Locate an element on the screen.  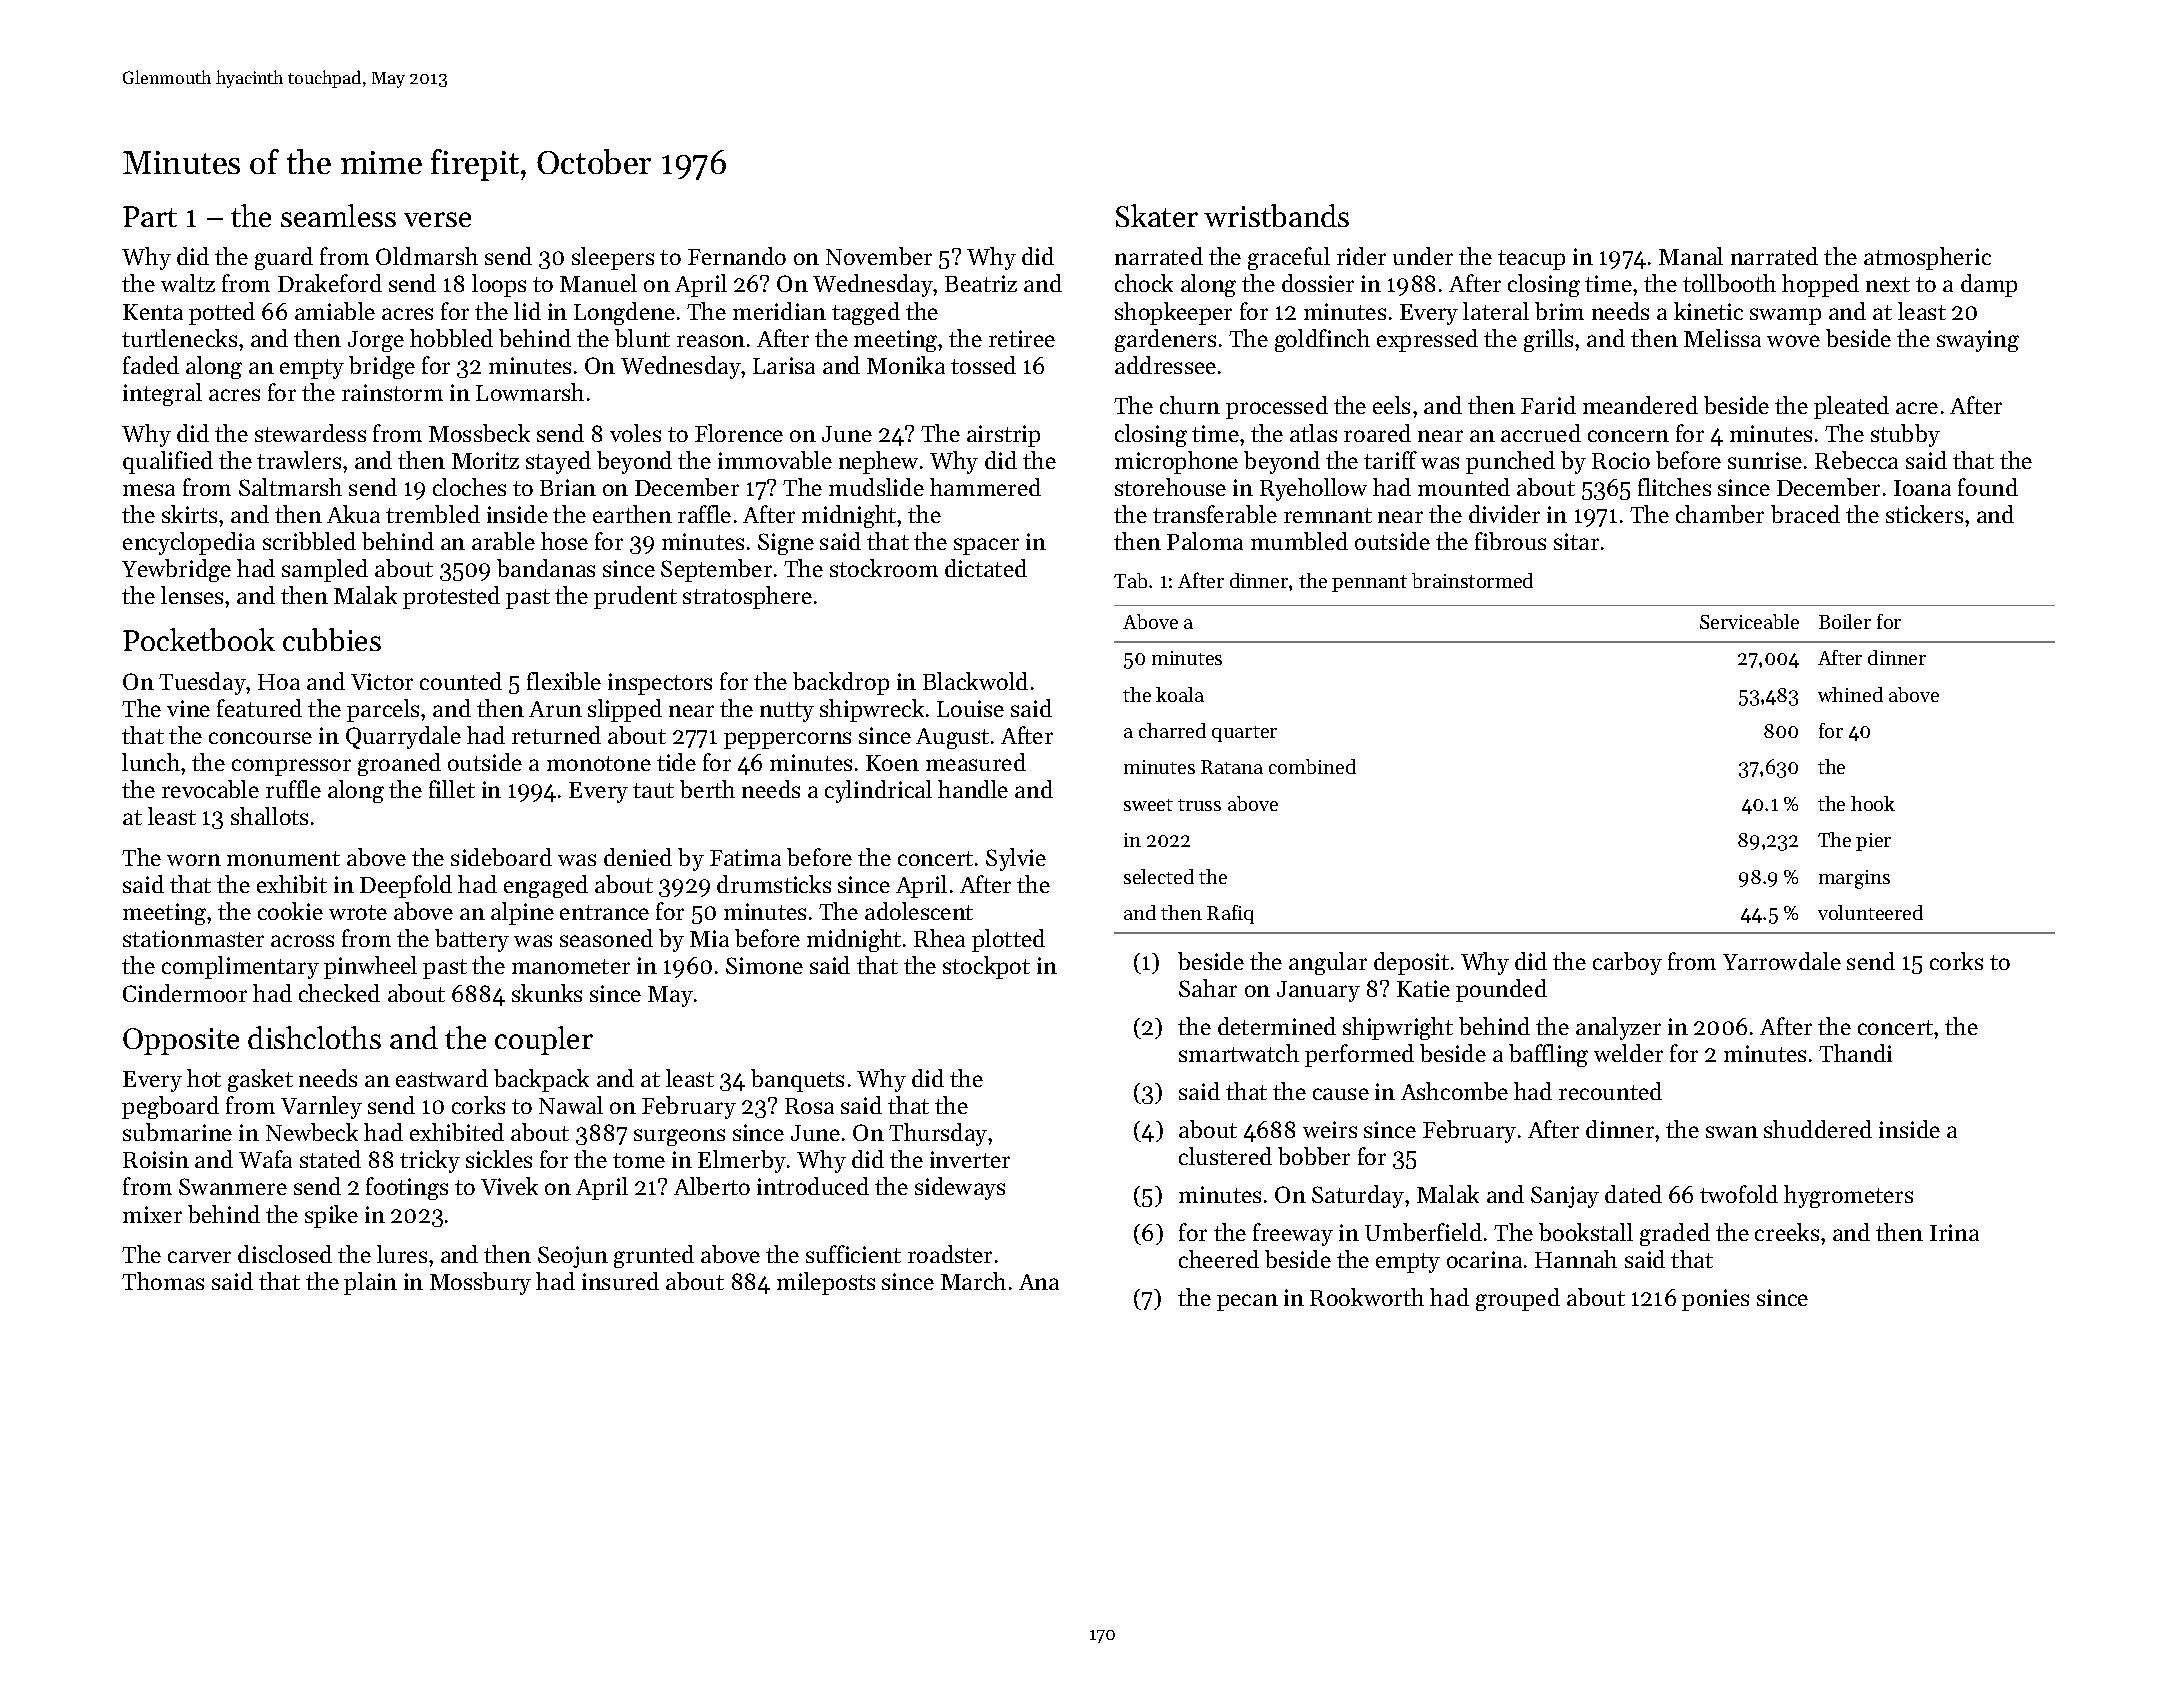
shuddered is located at coordinates (1818, 1129).
